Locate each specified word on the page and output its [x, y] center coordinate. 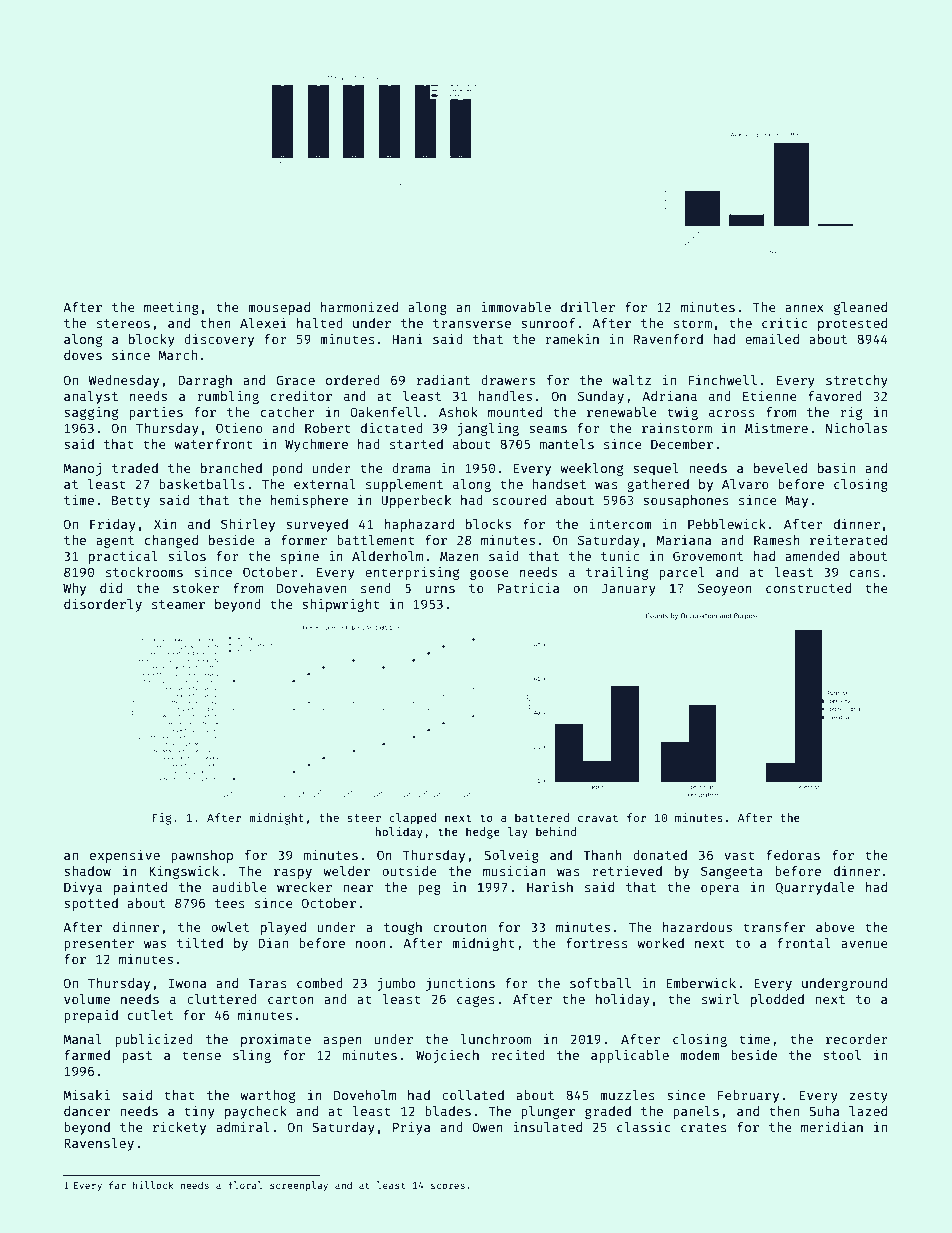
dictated [392, 428]
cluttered [222, 999]
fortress [597, 943]
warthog [267, 1096]
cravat [598, 818]
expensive [125, 856]
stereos [123, 323]
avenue [864, 944]
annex [804, 308]
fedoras [793, 855]
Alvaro [745, 484]
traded [135, 468]
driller [588, 306]
